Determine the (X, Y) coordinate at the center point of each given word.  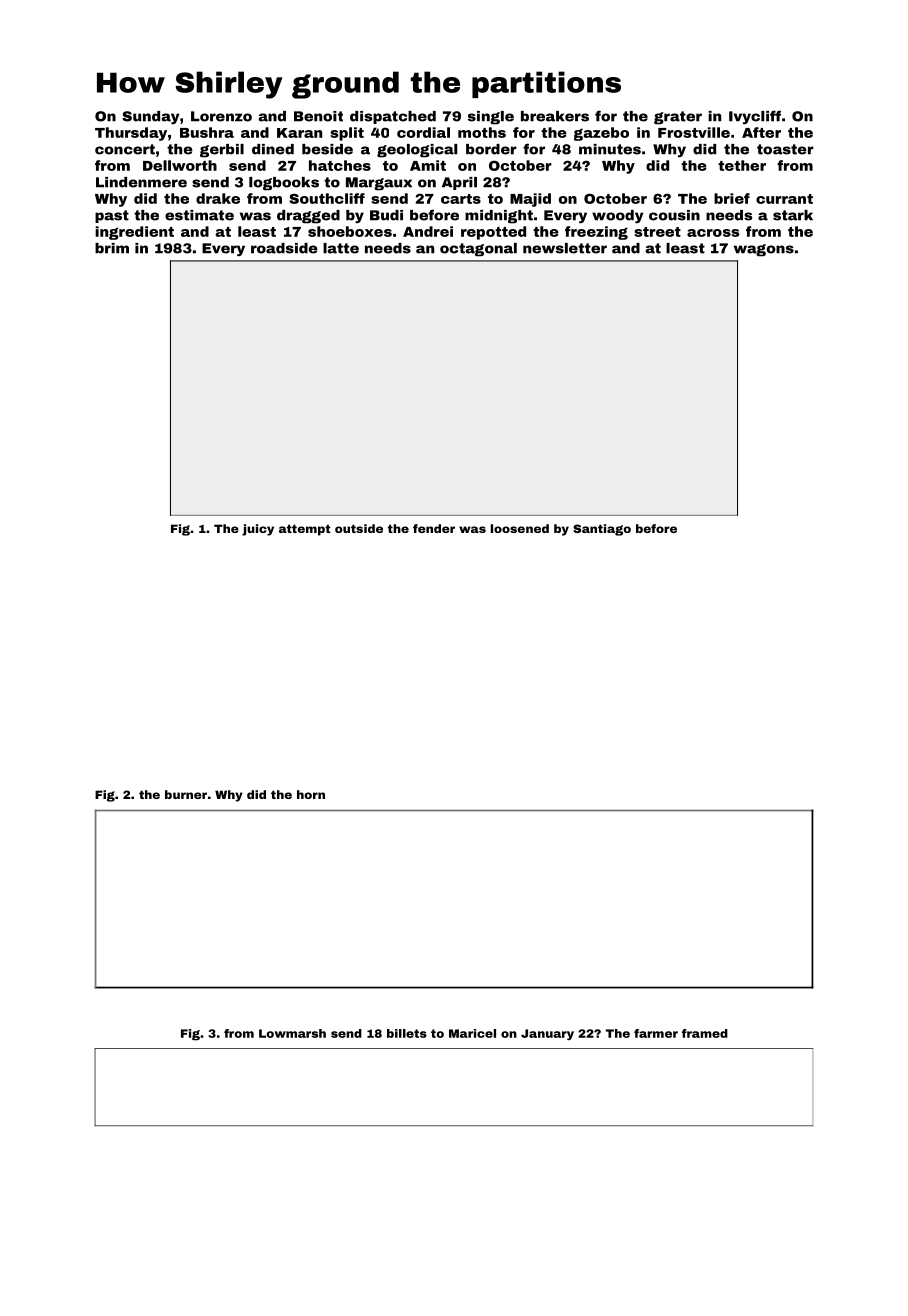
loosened (519, 528)
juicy (258, 530)
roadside (284, 248)
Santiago (602, 530)
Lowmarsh (292, 1033)
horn (311, 794)
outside (359, 528)
